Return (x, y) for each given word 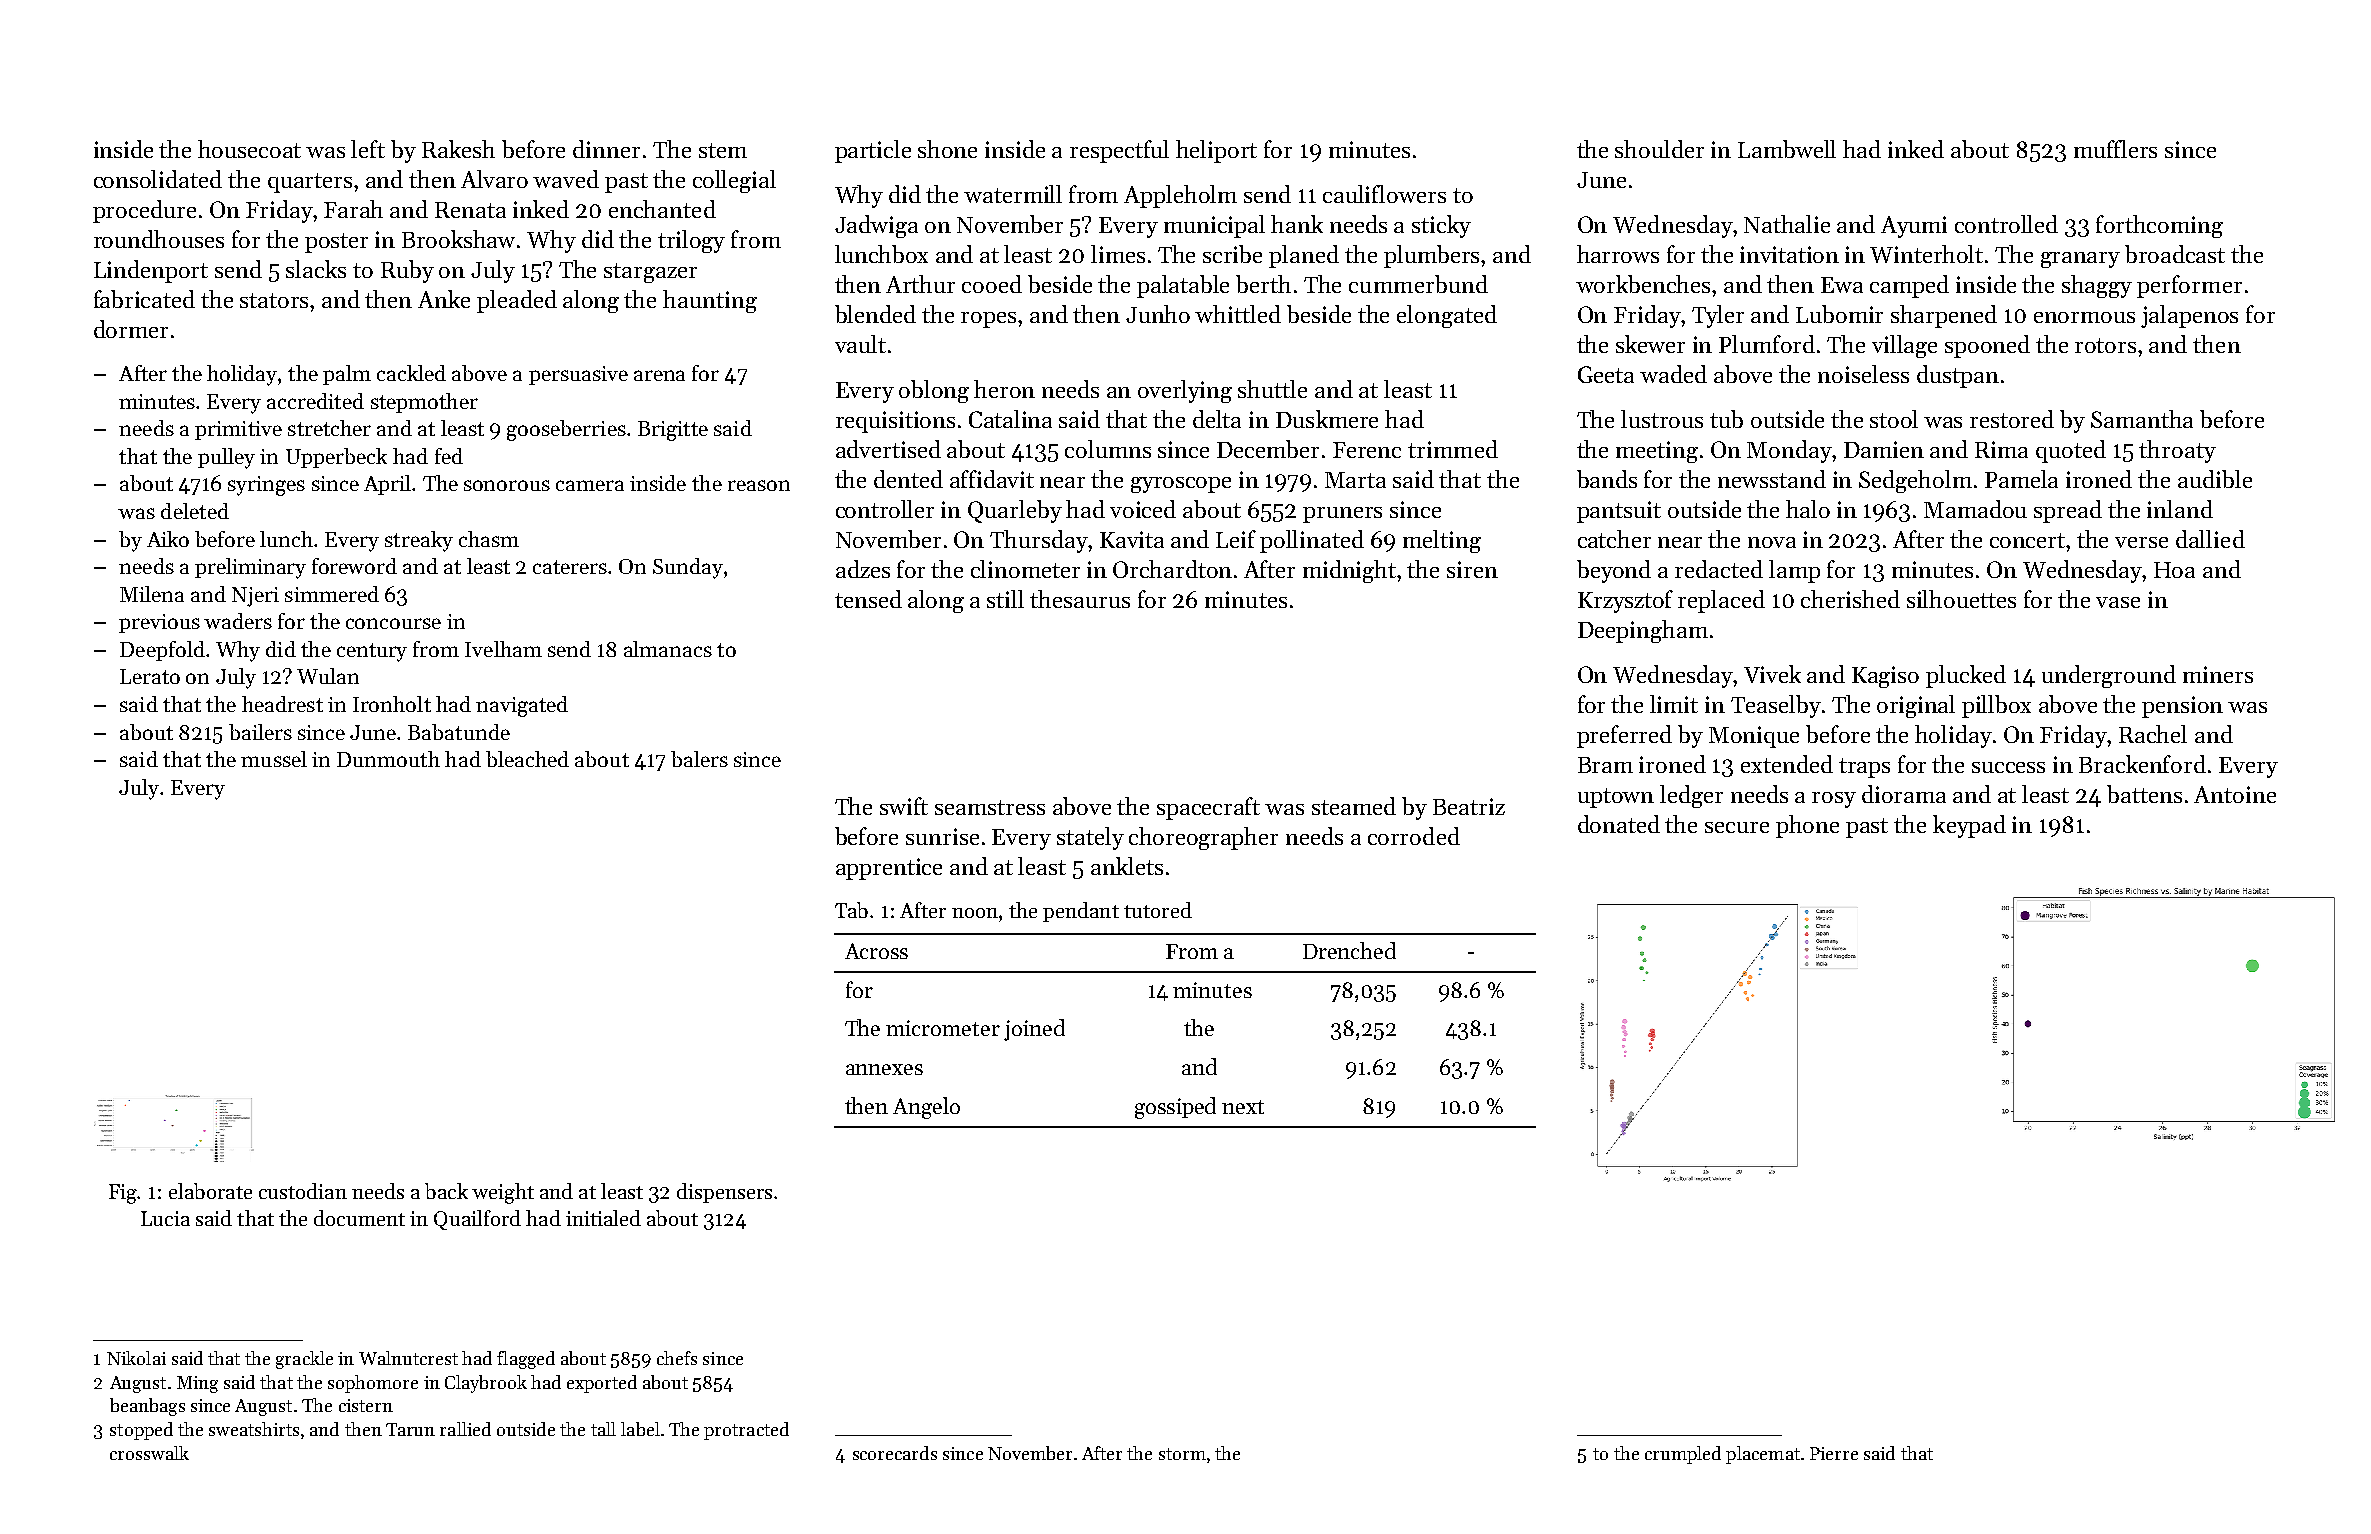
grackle (304, 1360)
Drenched (1349, 950)
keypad (1969, 826)
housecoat (249, 149)
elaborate (210, 1191)
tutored (1158, 910)
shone (947, 149)
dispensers (724, 1193)
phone (1807, 826)
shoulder (1659, 149)
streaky (419, 541)
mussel (274, 759)
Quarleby (1015, 511)
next (1243, 1107)
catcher (1614, 539)
